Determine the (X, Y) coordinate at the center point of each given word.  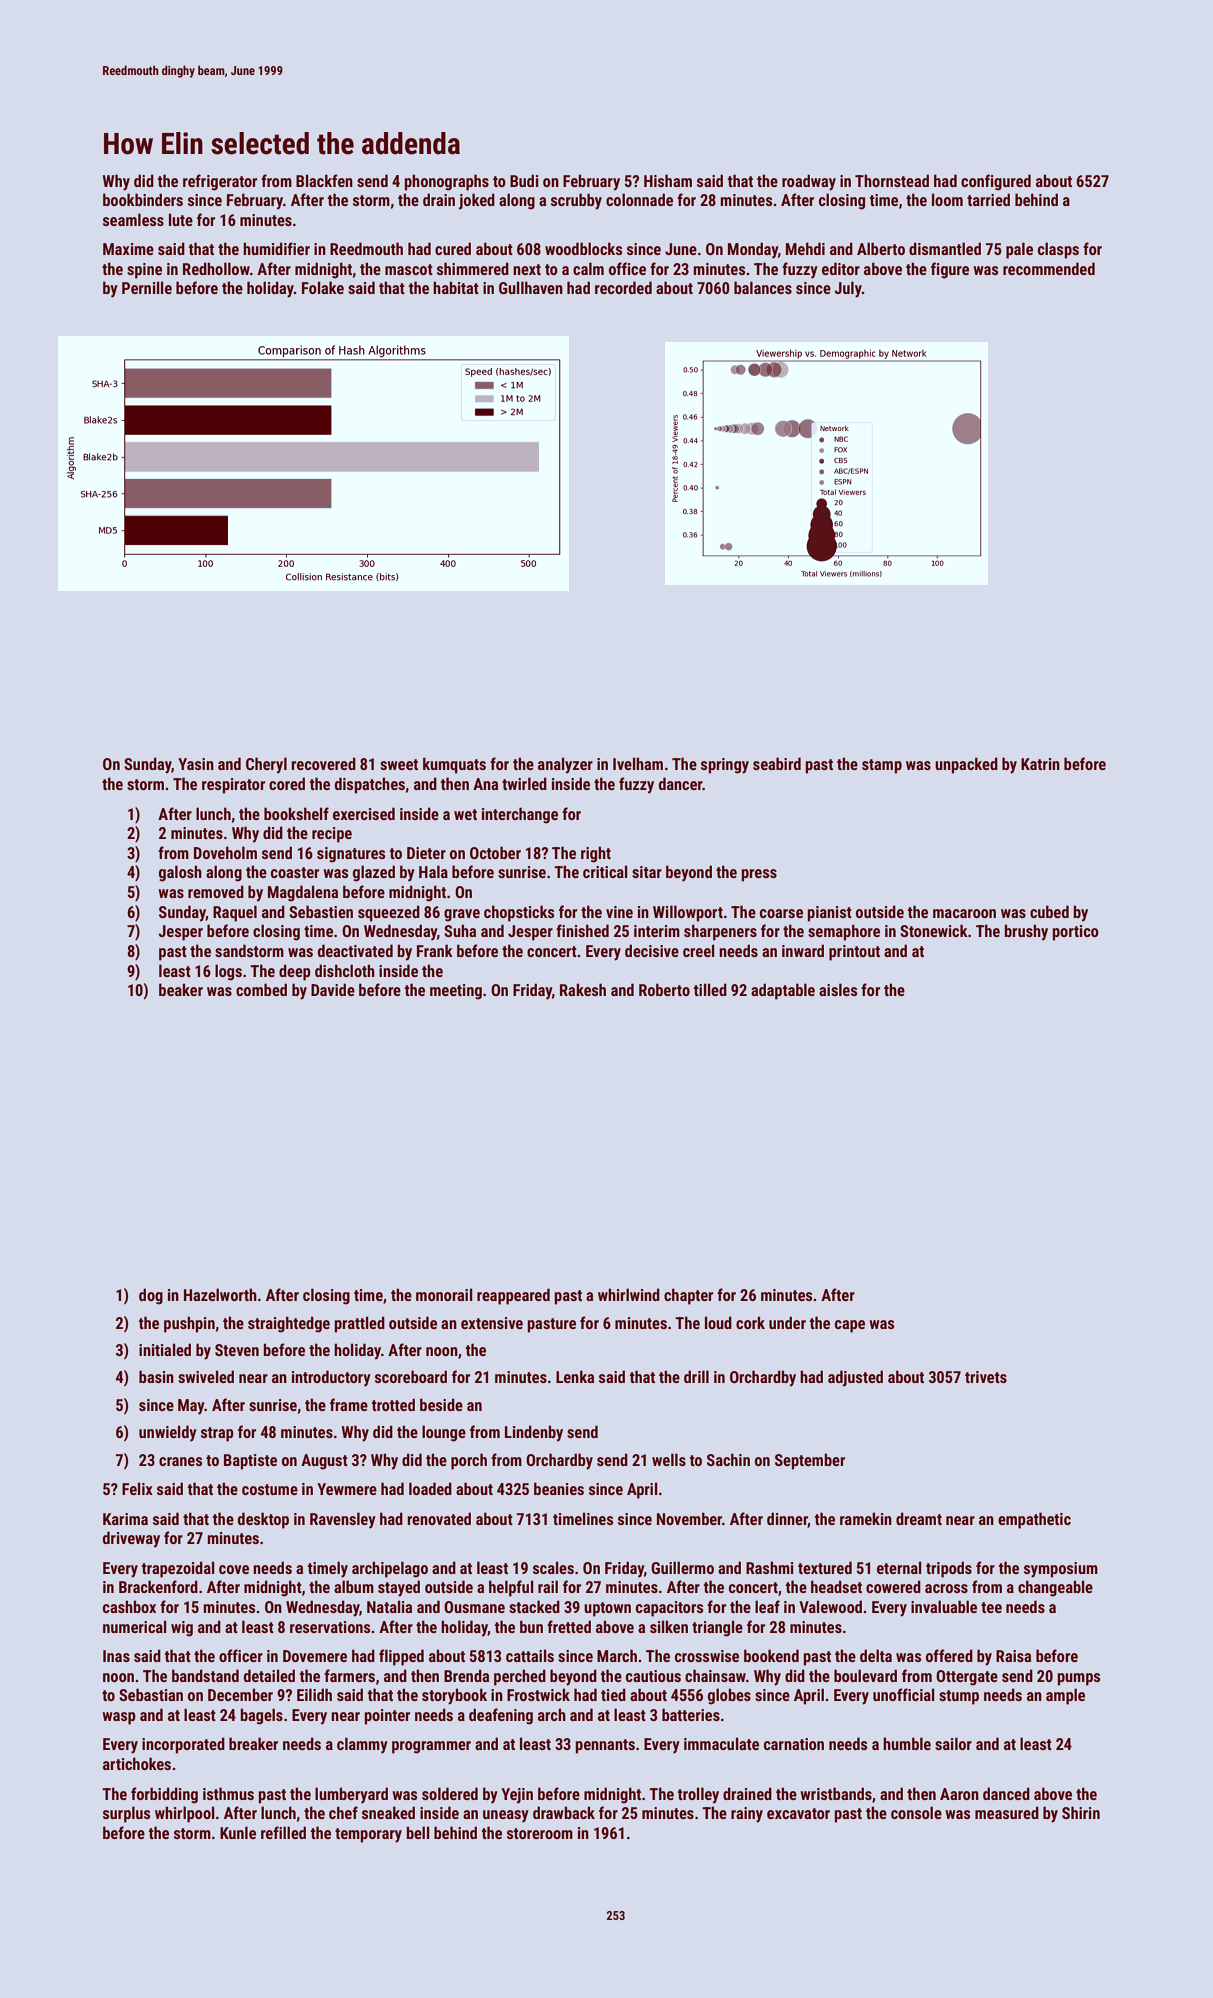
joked (477, 201)
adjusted (855, 1378)
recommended (1049, 268)
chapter (688, 1296)
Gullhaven (531, 287)
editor (841, 268)
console (916, 1812)
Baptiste (250, 1462)
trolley (698, 1795)
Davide (333, 989)
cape (850, 1326)
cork (750, 1322)
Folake (323, 287)
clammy (362, 1745)
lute (181, 219)
